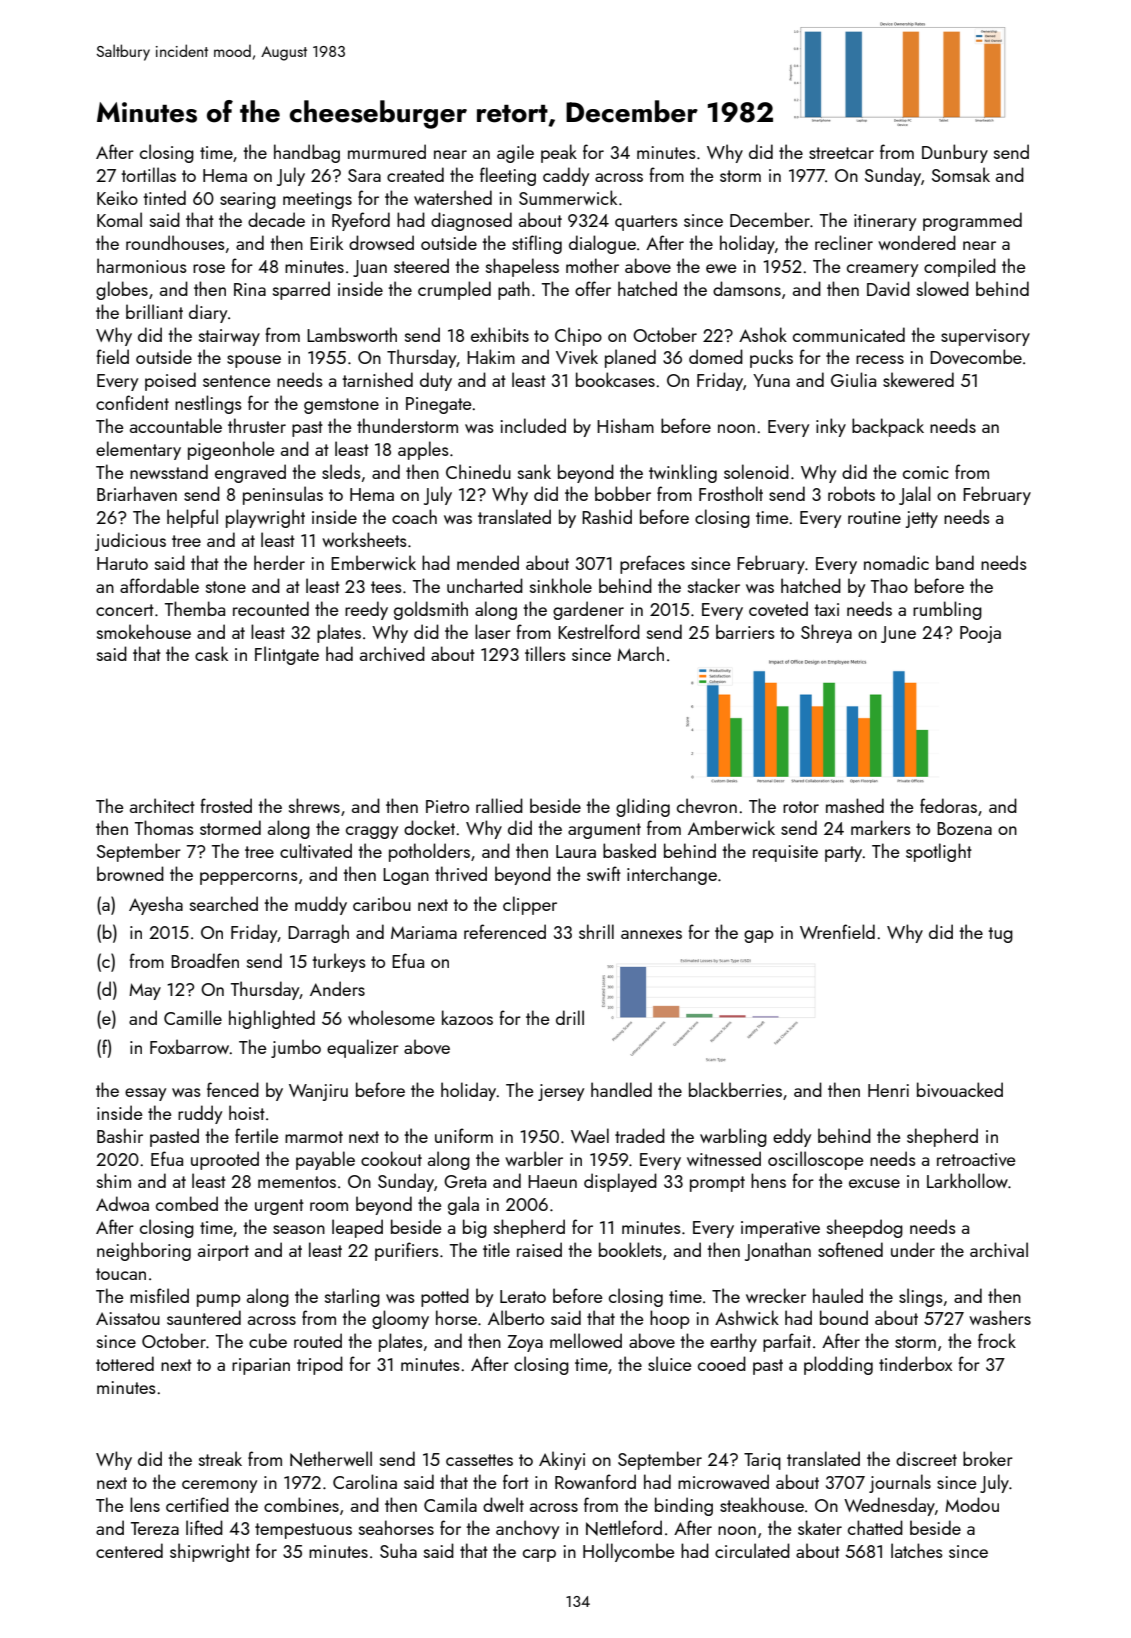  I want to click on latches, so click(917, 1550).
